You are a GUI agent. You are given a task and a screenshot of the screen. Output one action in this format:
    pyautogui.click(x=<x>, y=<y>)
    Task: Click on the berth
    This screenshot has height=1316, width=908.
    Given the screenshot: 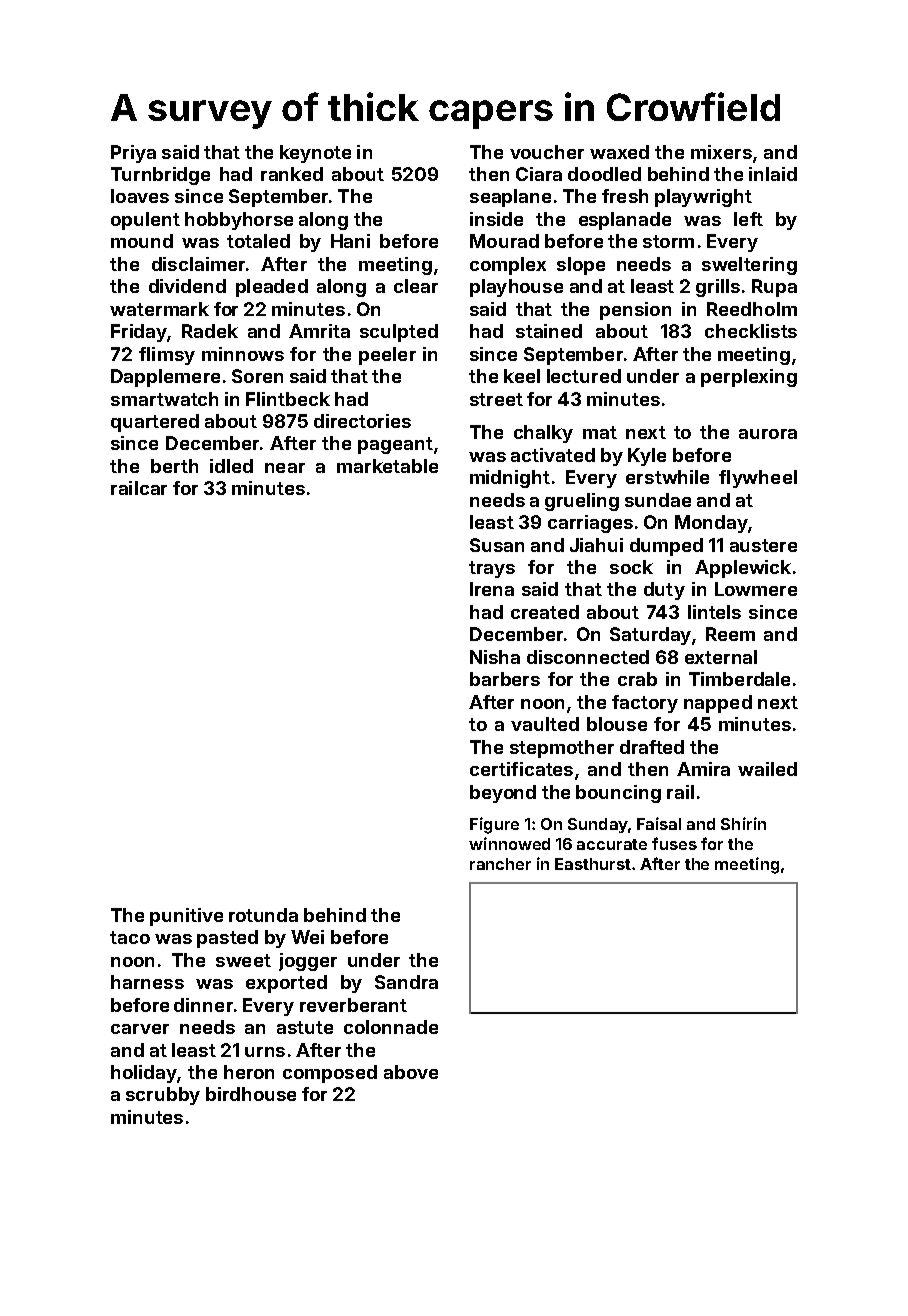 What is the action you would take?
    pyautogui.click(x=174, y=466)
